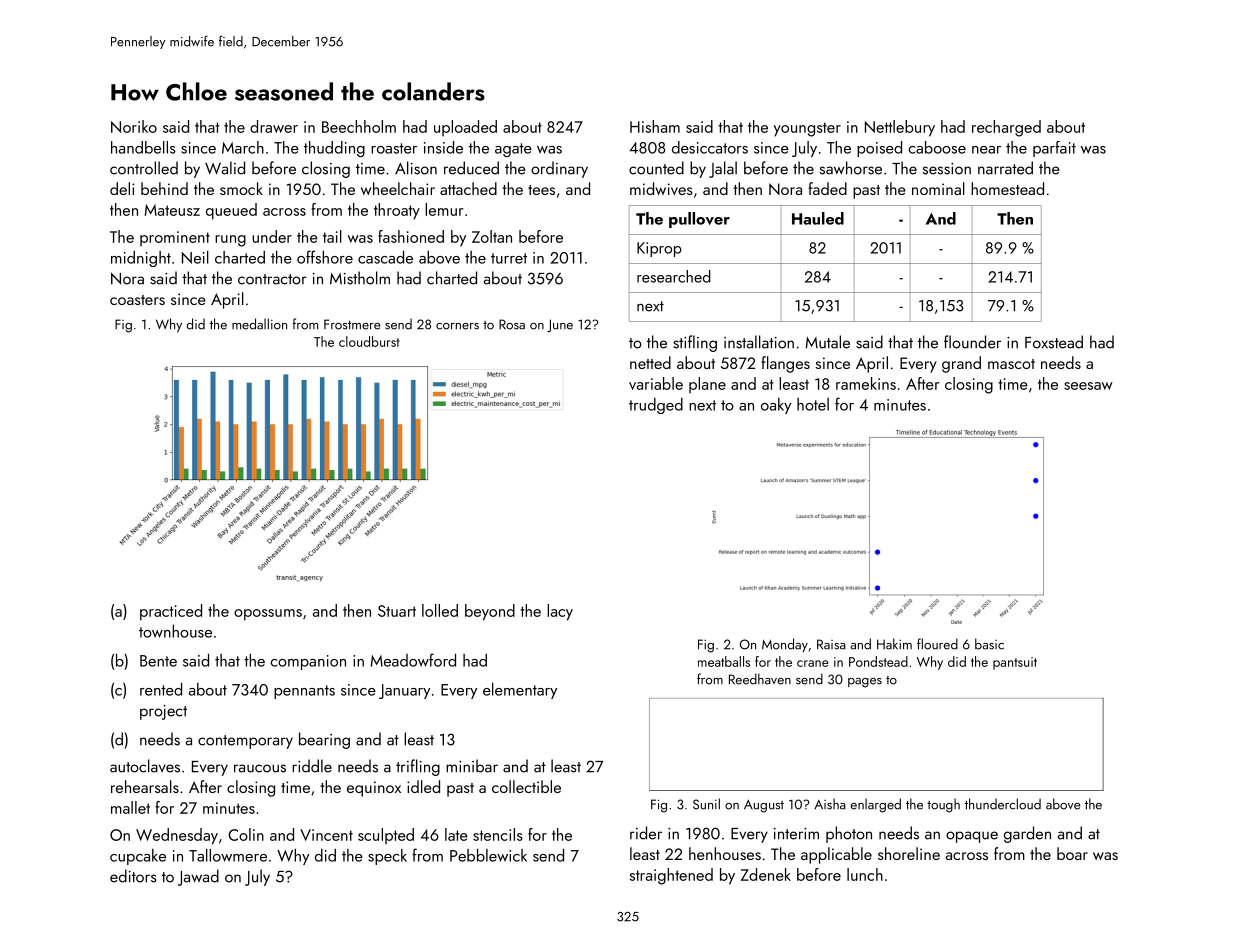 This document has height=952, width=1233. I want to click on pantsuit, so click(1015, 663).
